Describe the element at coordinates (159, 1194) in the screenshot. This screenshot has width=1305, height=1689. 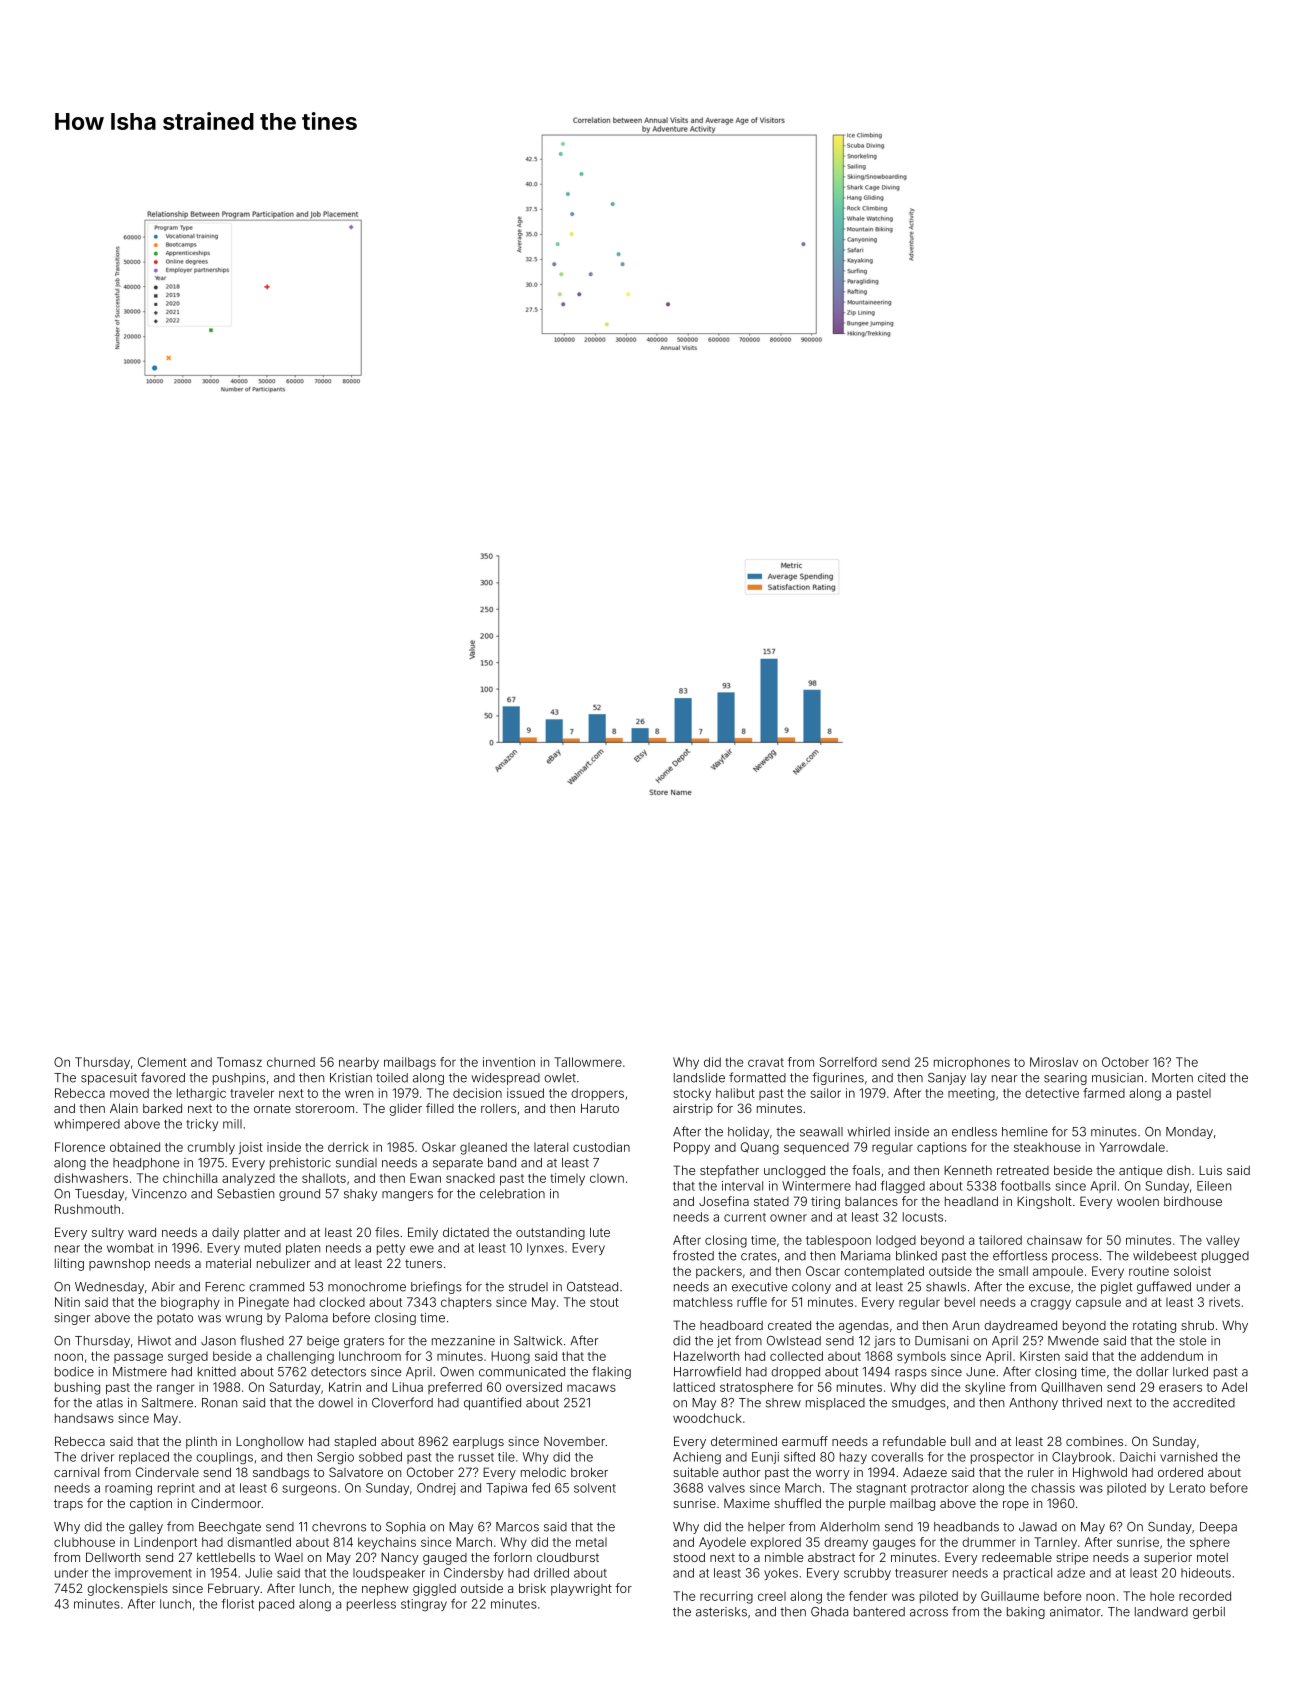
I see `Vincenzo` at that location.
